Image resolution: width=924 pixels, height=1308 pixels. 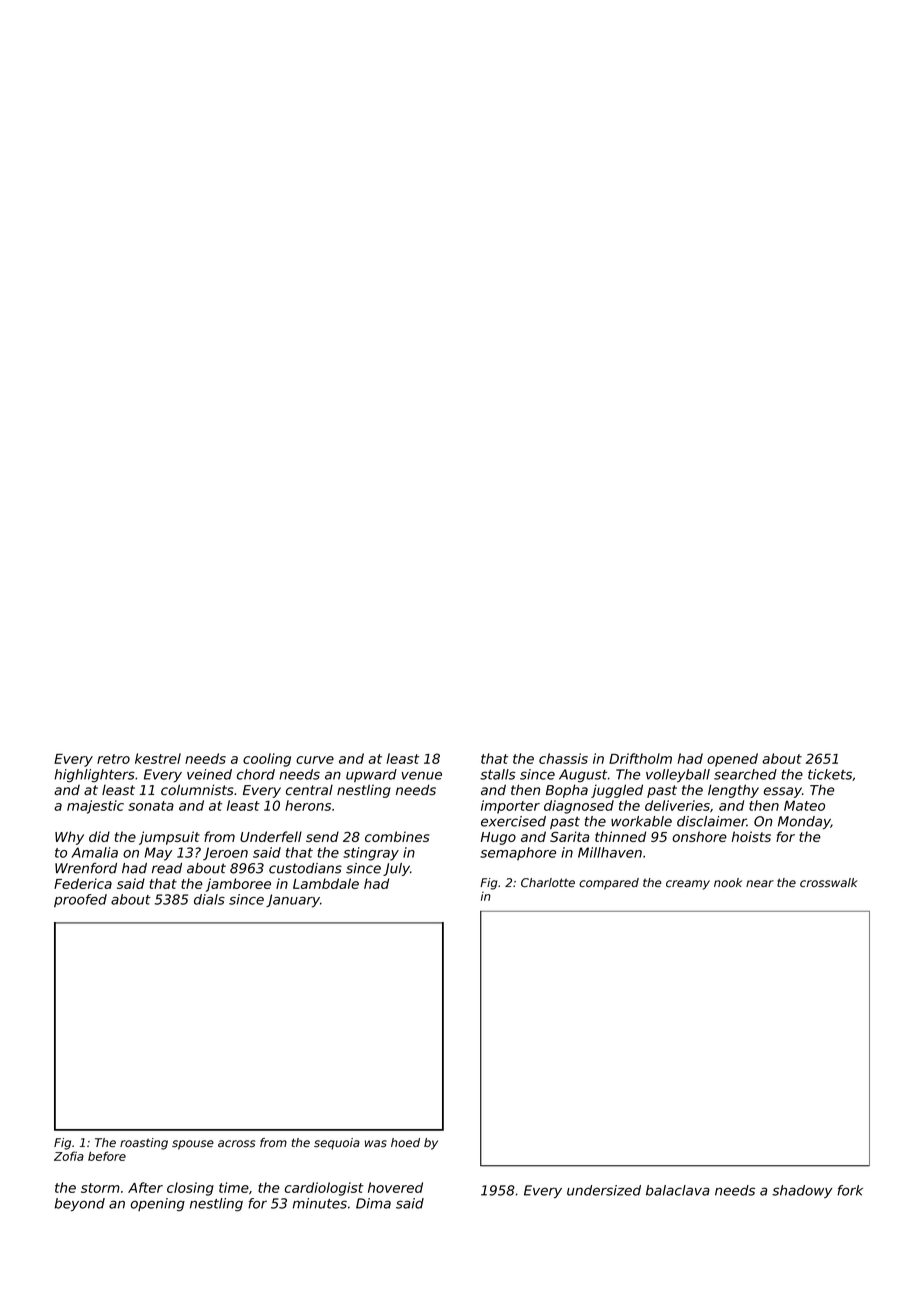 What do you see at coordinates (850, 1190) in the image?
I see `fork` at bounding box center [850, 1190].
